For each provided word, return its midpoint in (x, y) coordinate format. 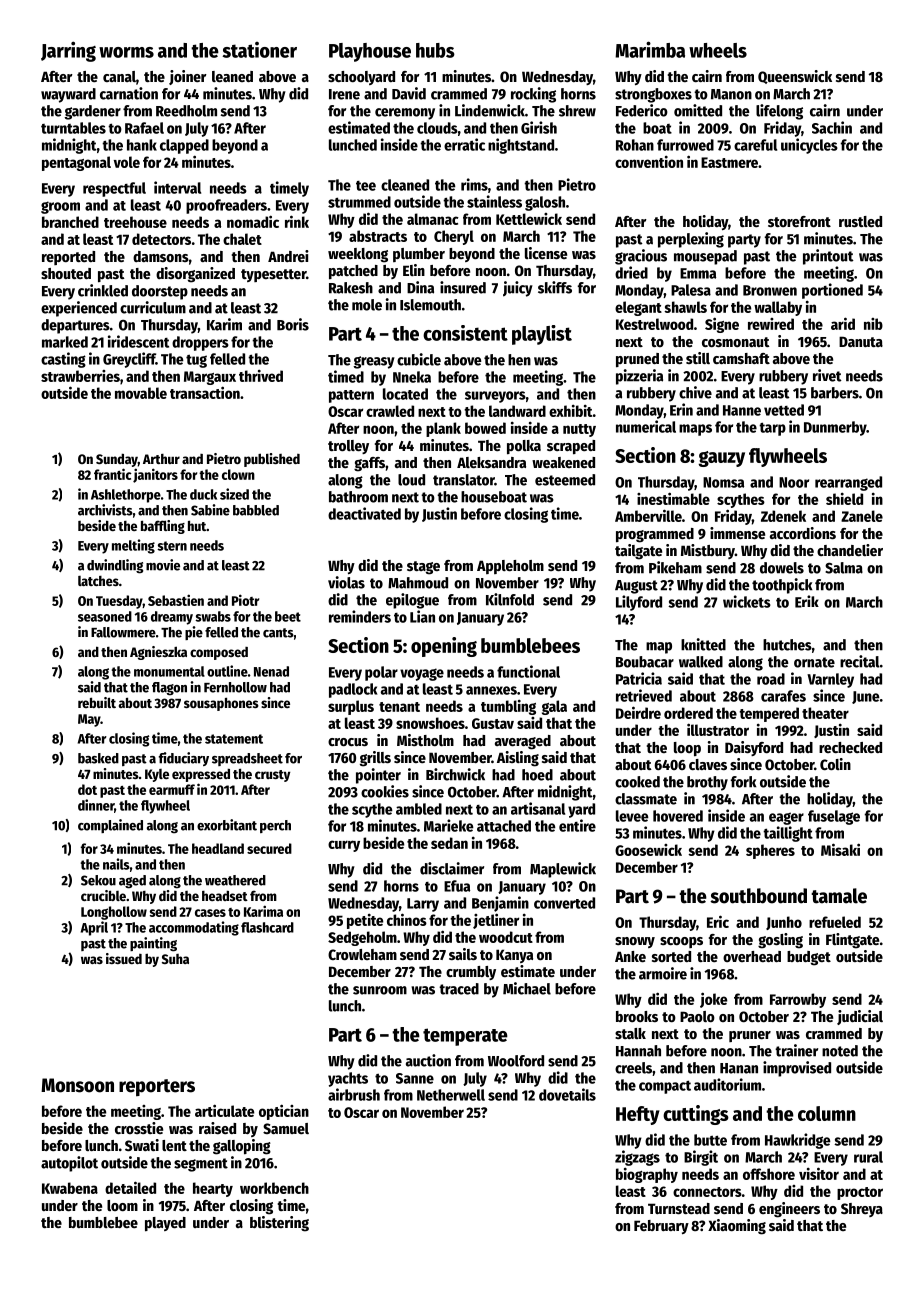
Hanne (742, 410)
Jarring (68, 51)
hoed (537, 775)
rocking (533, 95)
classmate (646, 799)
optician (284, 1112)
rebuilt (97, 702)
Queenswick (795, 77)
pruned (637, 360)
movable (141, 393)
